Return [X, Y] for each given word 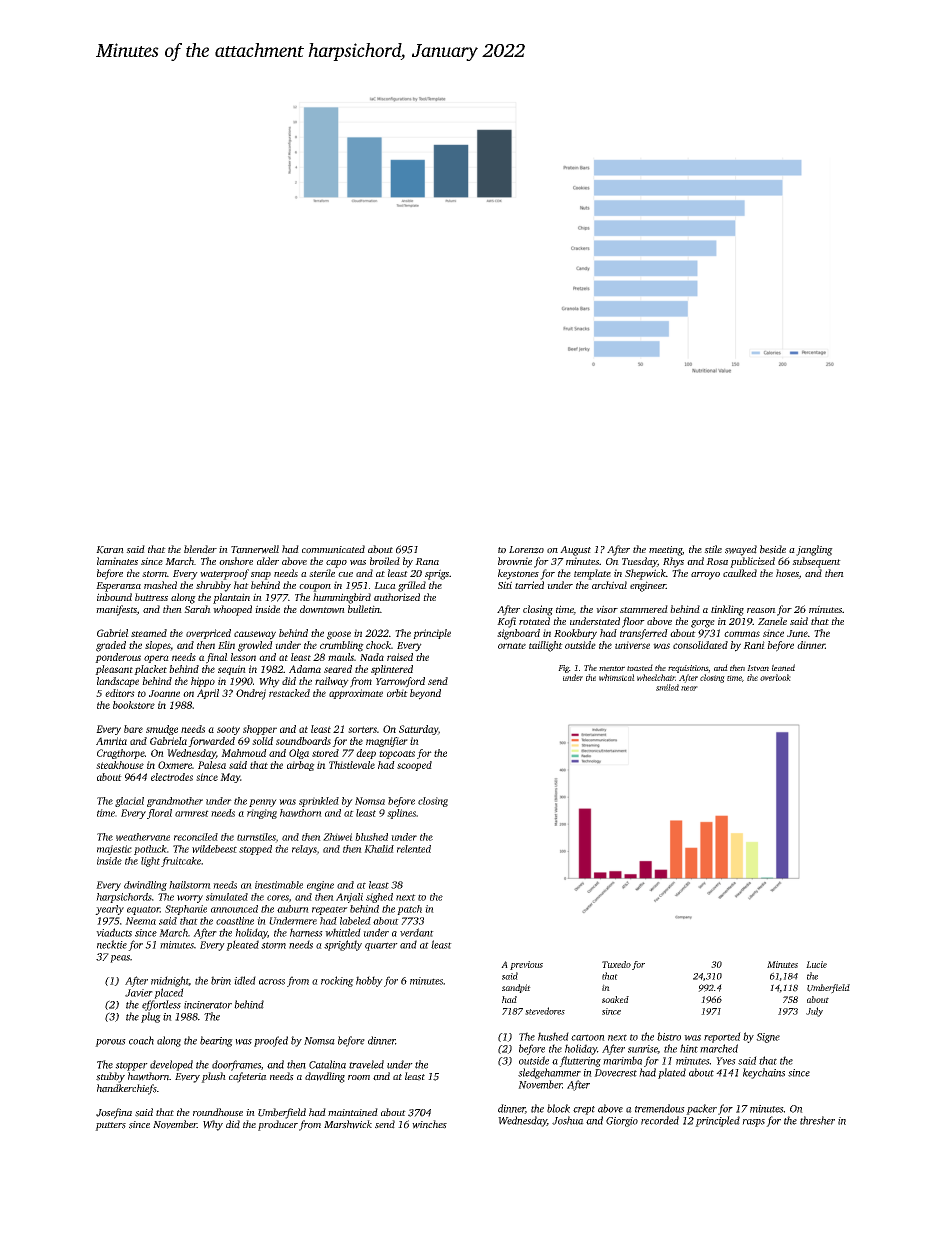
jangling [814, 550]
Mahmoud [244, 753]
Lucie [816, 964]
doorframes [236, 1065]
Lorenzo [526, 550]
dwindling [145, 886]
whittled [343, 932]
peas [120, 959]
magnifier [387, 742]
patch [409, 910]
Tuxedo [616, 964]
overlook [775, 677]
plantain [231, 598]
